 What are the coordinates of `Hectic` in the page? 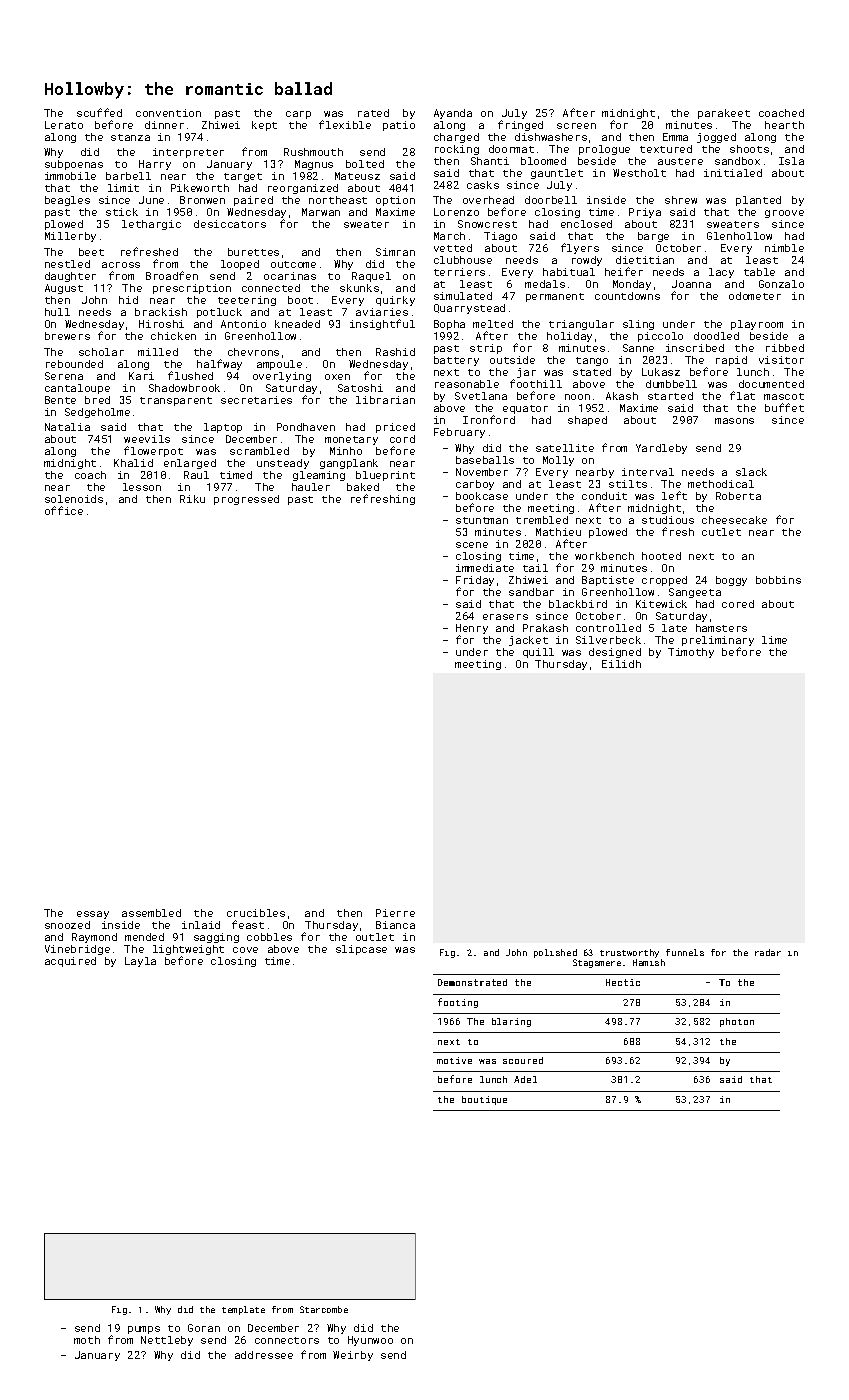 It's located at (623, 982).
